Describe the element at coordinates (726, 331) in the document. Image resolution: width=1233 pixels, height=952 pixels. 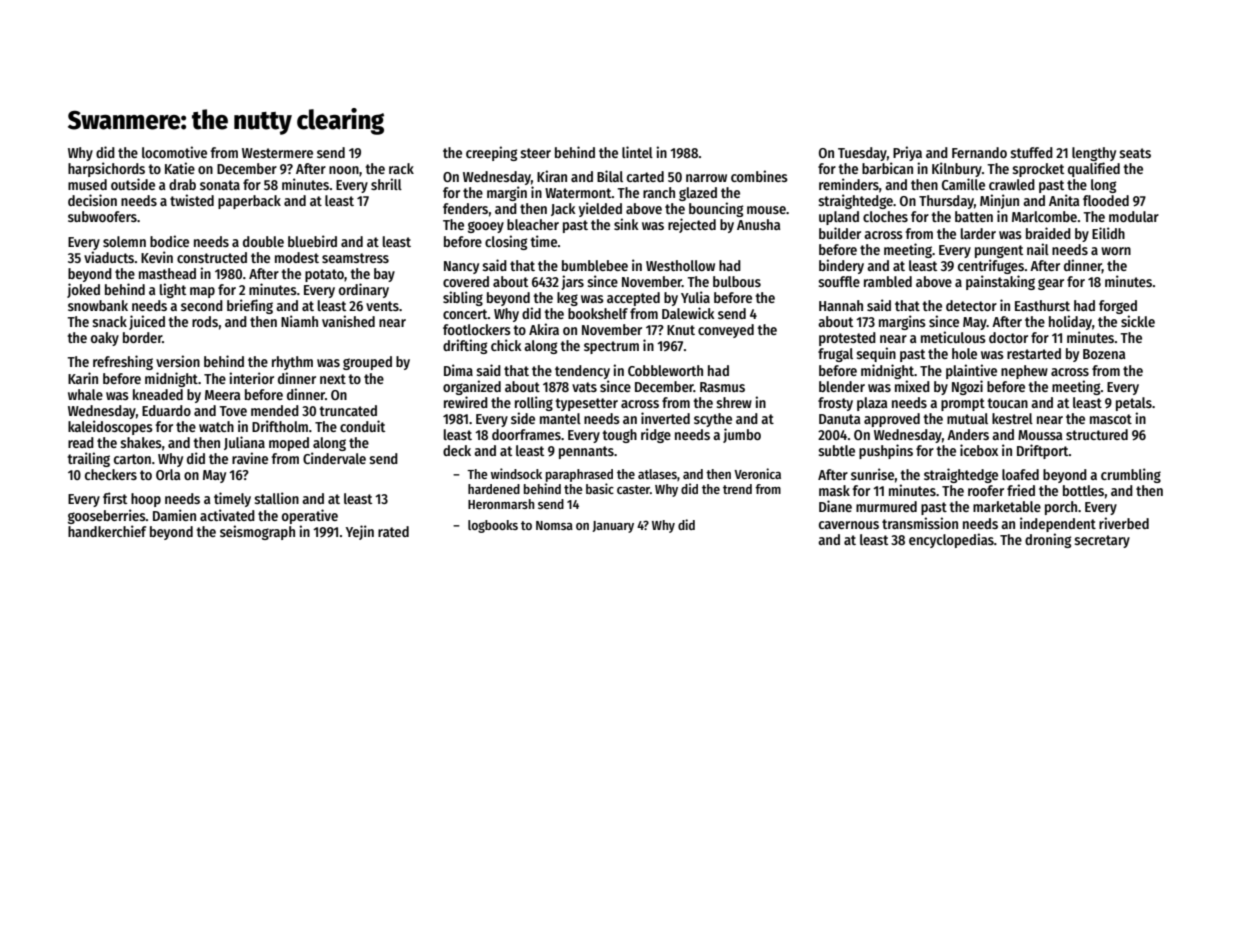
I see `conveyed` at that location.
